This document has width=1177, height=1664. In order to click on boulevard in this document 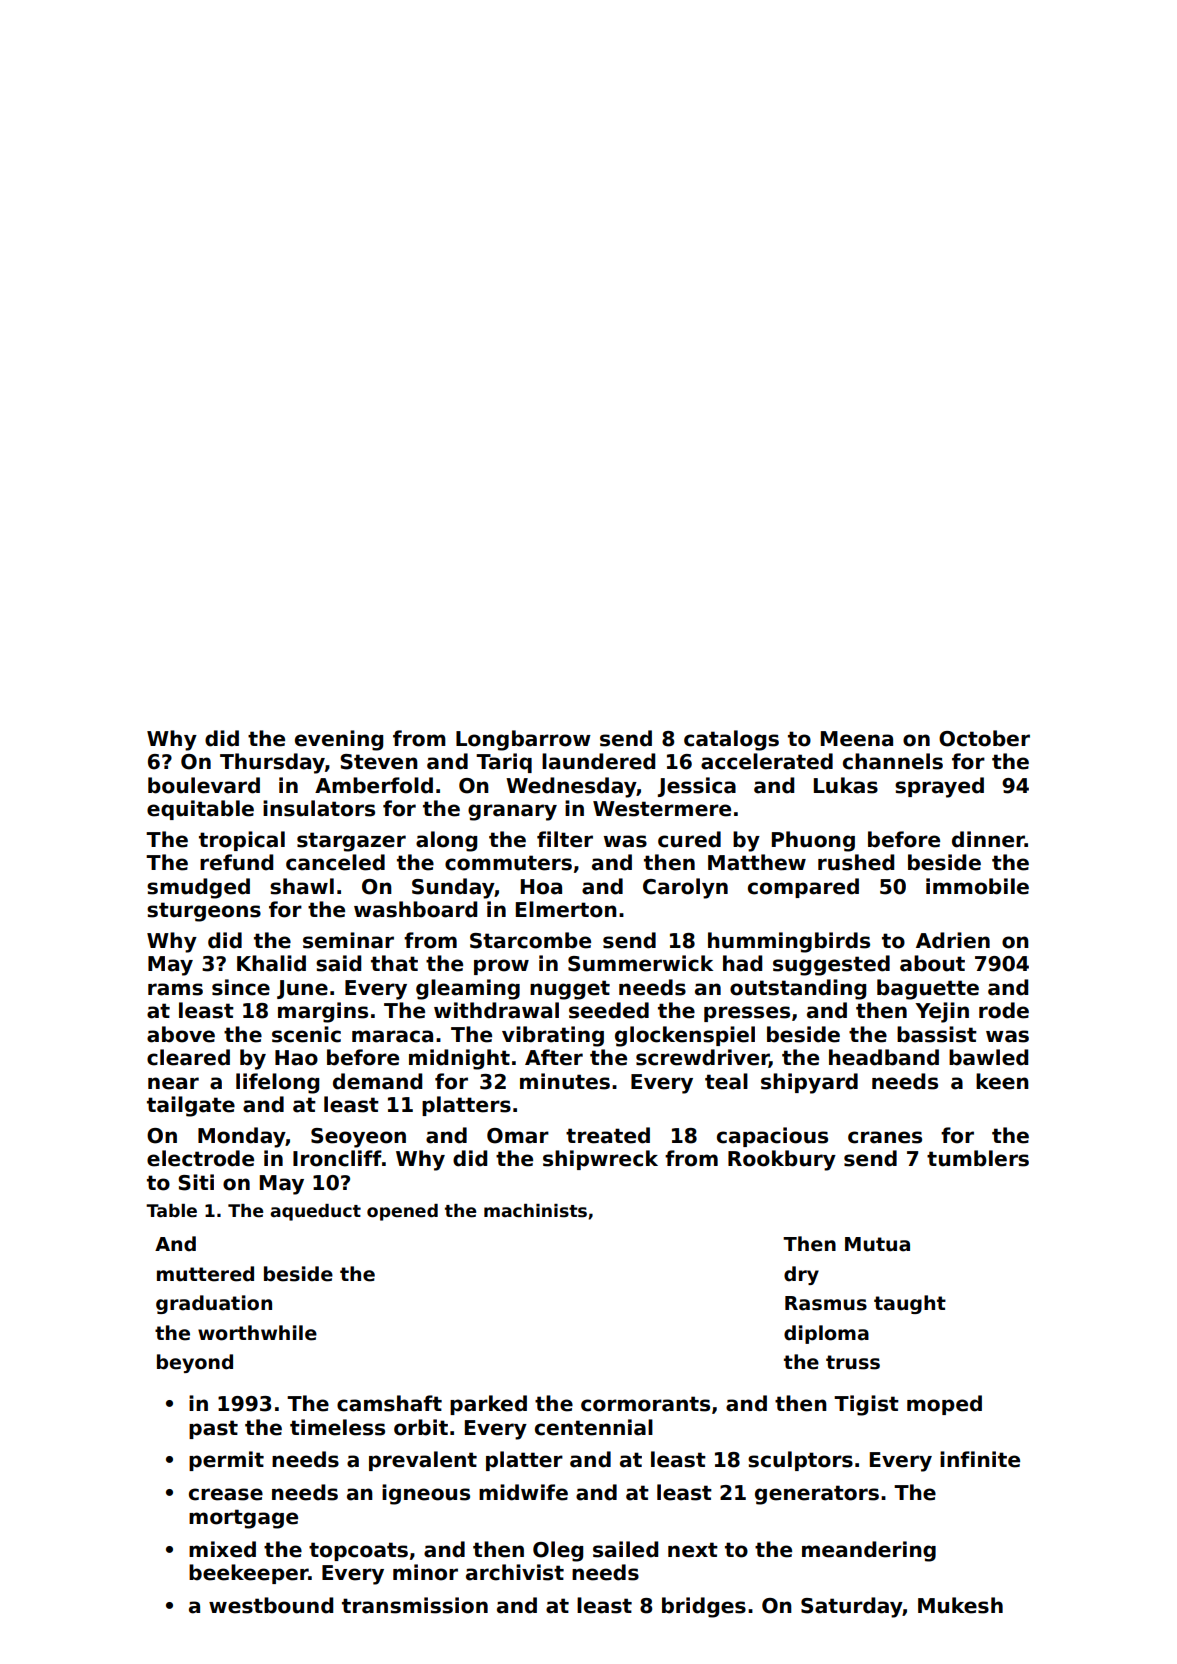, I will do `click(204, 785)`.
